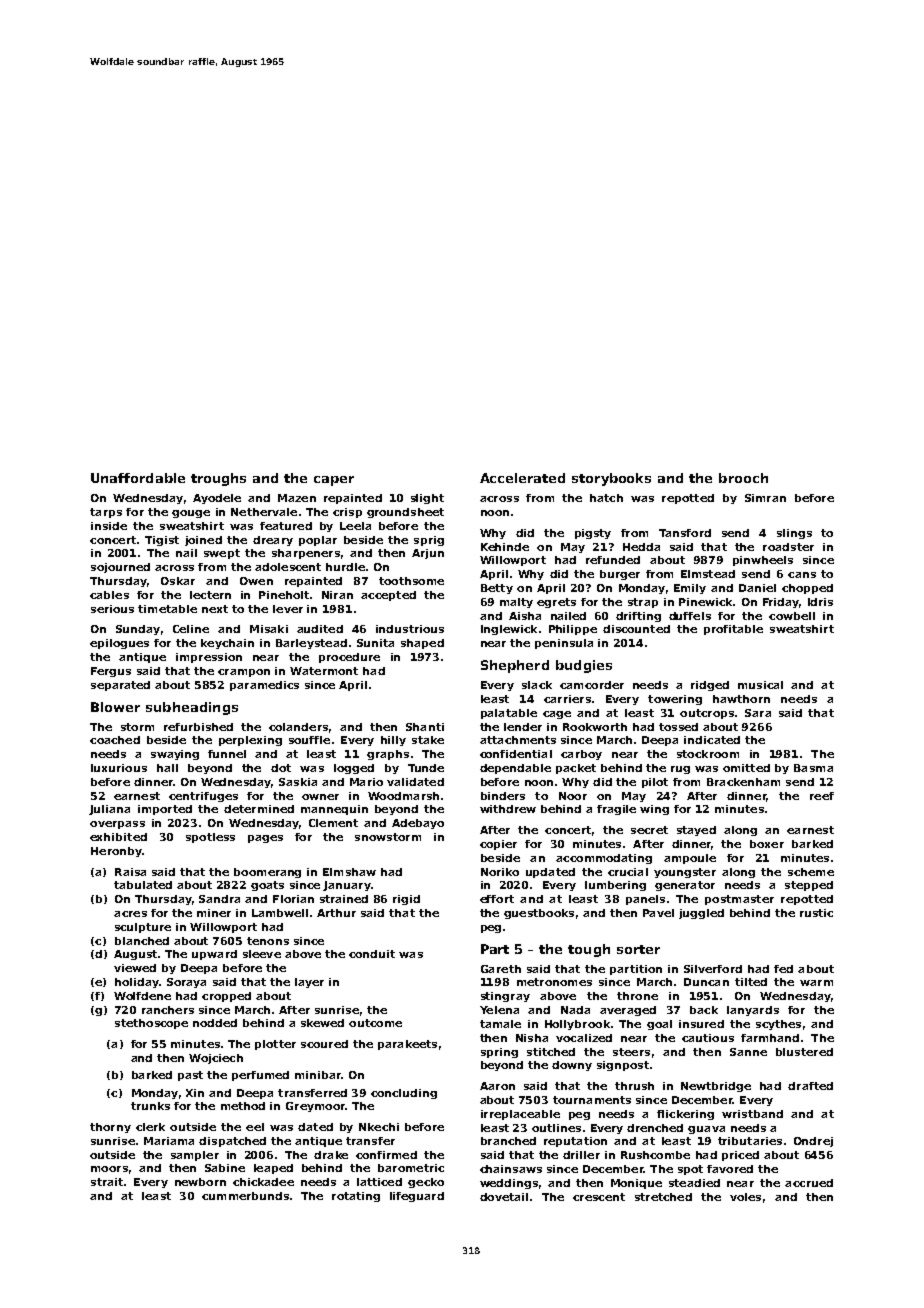 Image resolution: width=924 pixels, height=1308 pixels. What do you see at coordinates (226, 997) in the screenshot?
I see `cropped` at bounding box center [226, 997].
